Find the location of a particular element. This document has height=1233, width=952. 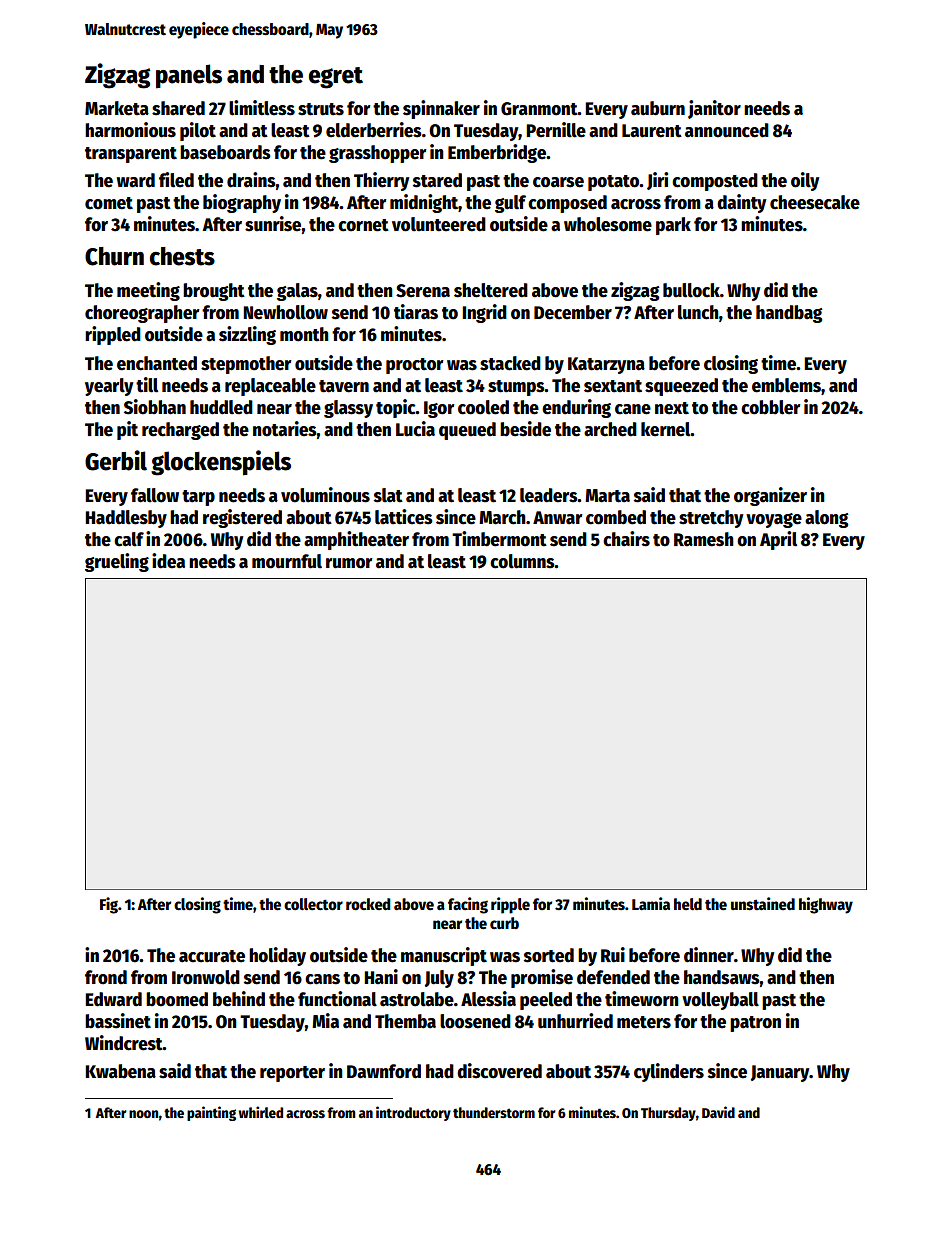

queued is located at coordinates (467, 431).
